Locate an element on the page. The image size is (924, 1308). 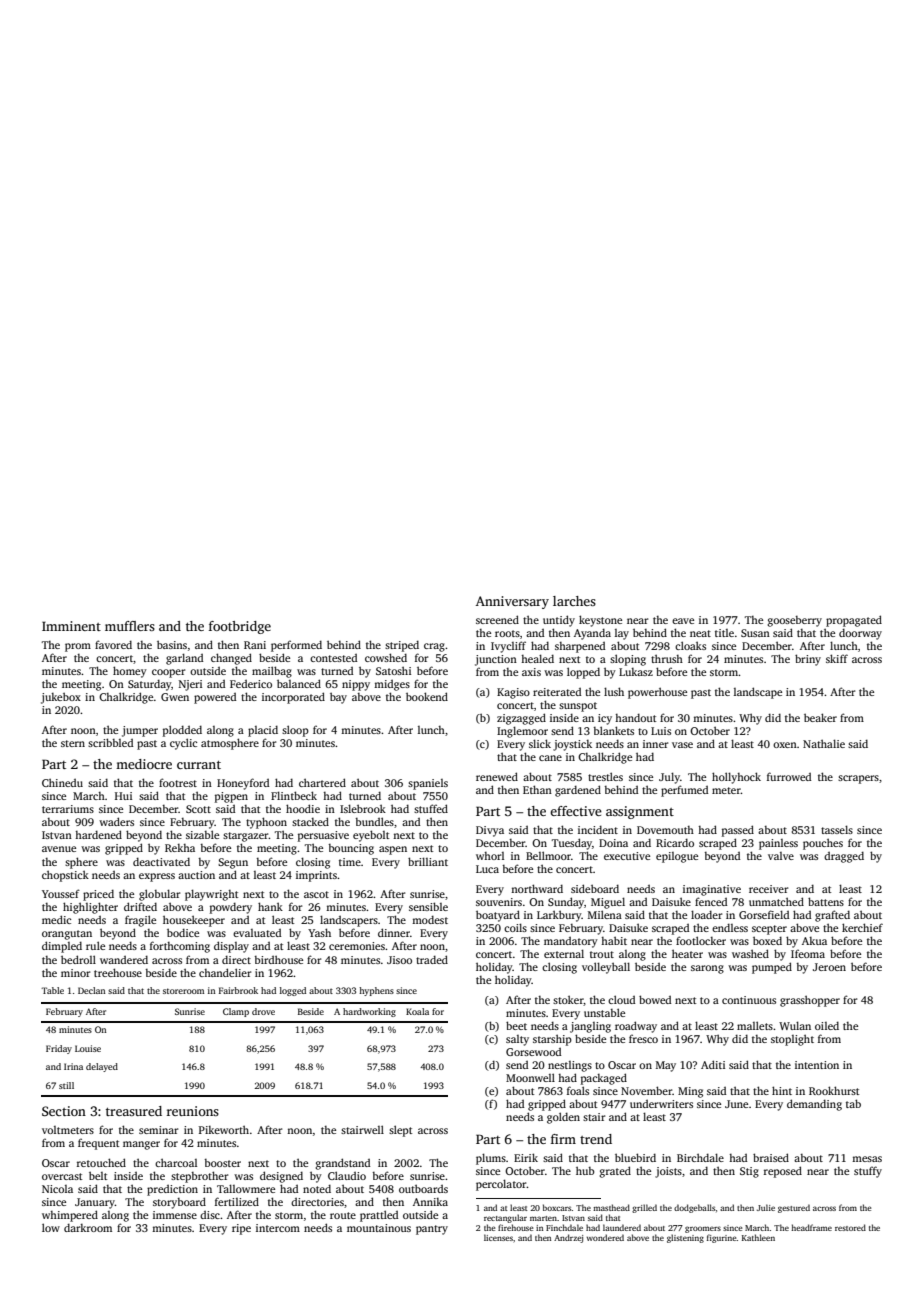
intercom is located at coordinates (278, 1228).
